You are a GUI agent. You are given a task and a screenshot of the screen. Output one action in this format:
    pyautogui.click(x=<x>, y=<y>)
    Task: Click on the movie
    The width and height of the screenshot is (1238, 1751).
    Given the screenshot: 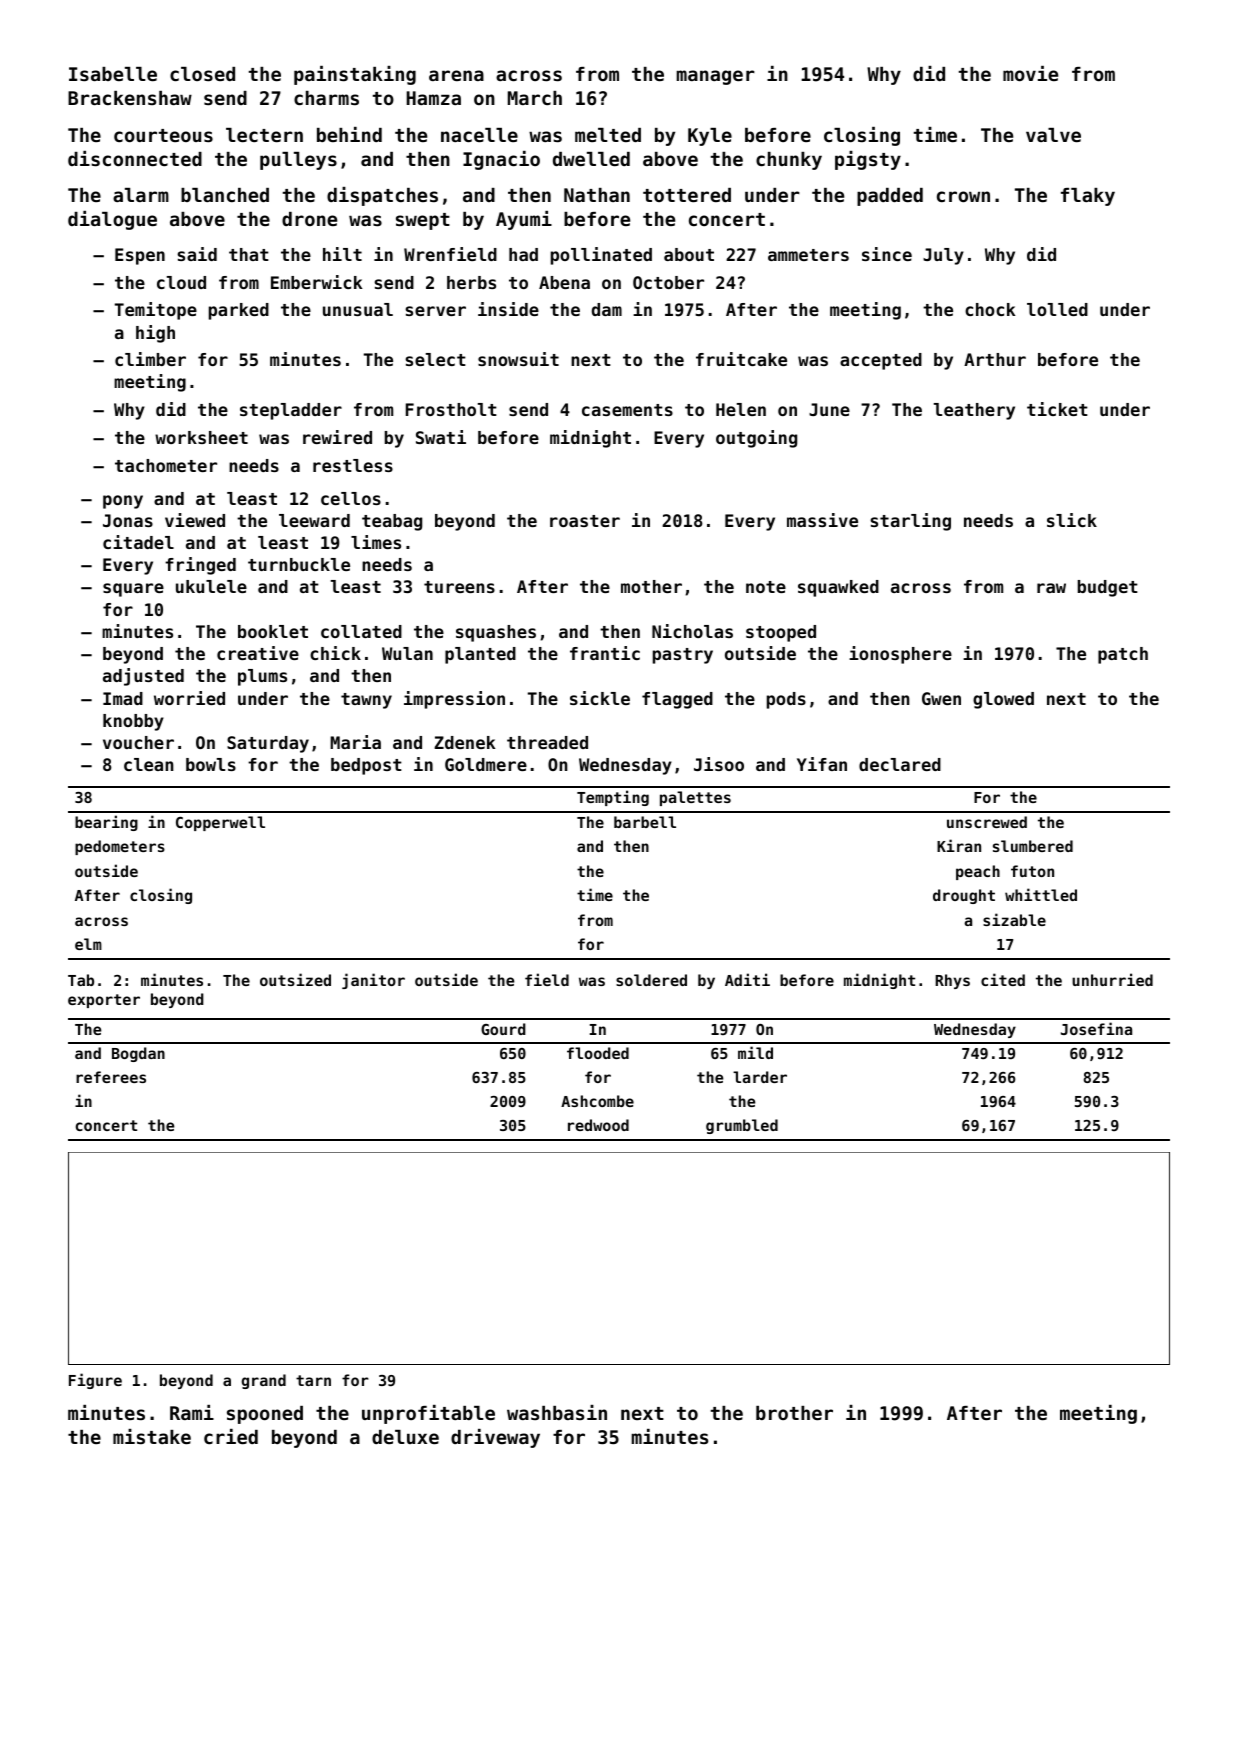 What is the action you would take?
    pyautogui.click(x=1030, y=73)
